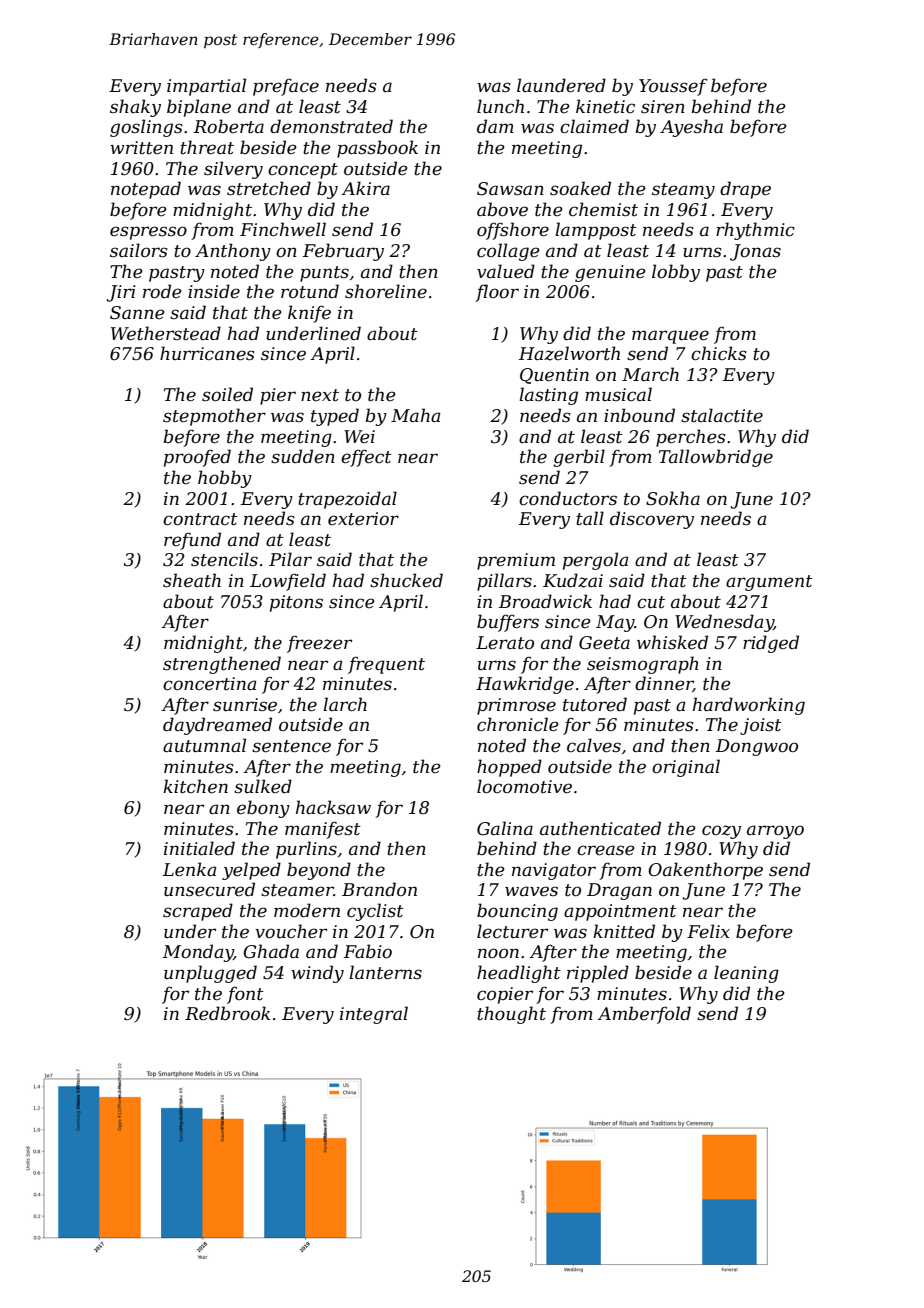  Describe the element at coordinates (606, 850) in the image. I see `crease` at that location.
